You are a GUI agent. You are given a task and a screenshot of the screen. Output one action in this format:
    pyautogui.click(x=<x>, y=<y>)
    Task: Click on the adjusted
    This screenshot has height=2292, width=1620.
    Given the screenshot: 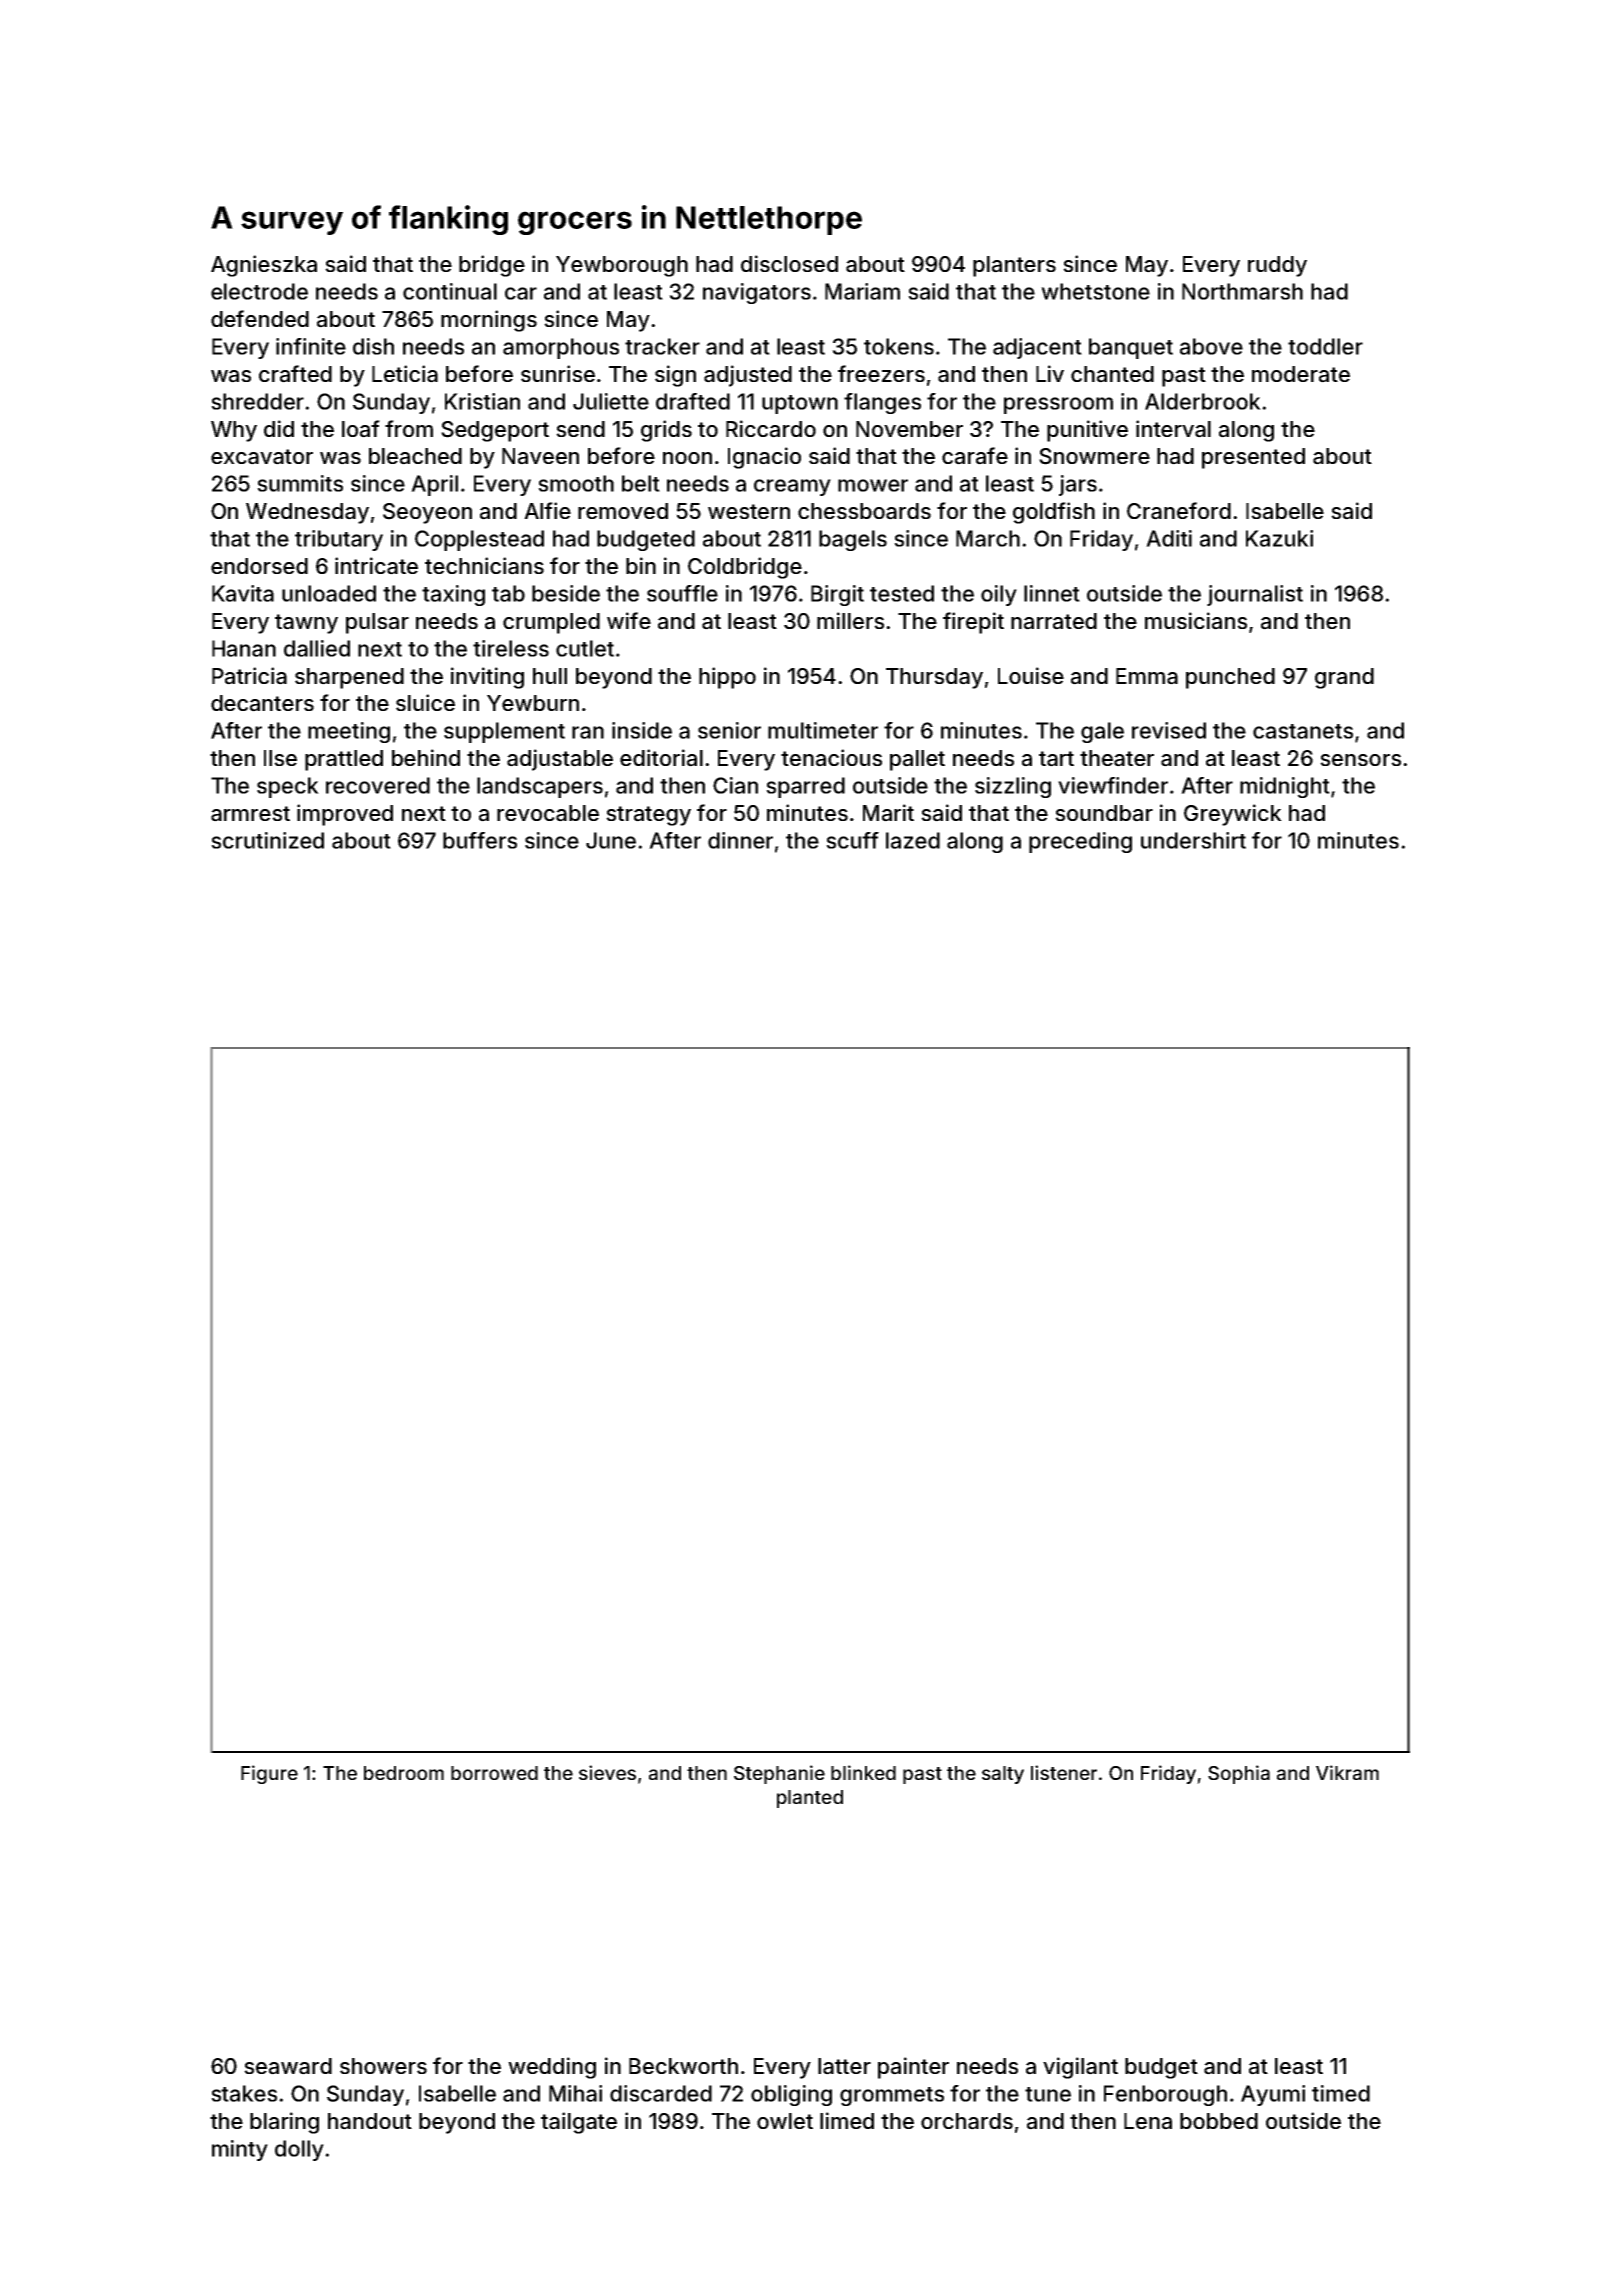 What is the action you would take?
    pyautogui.click(x=748, y=376)
